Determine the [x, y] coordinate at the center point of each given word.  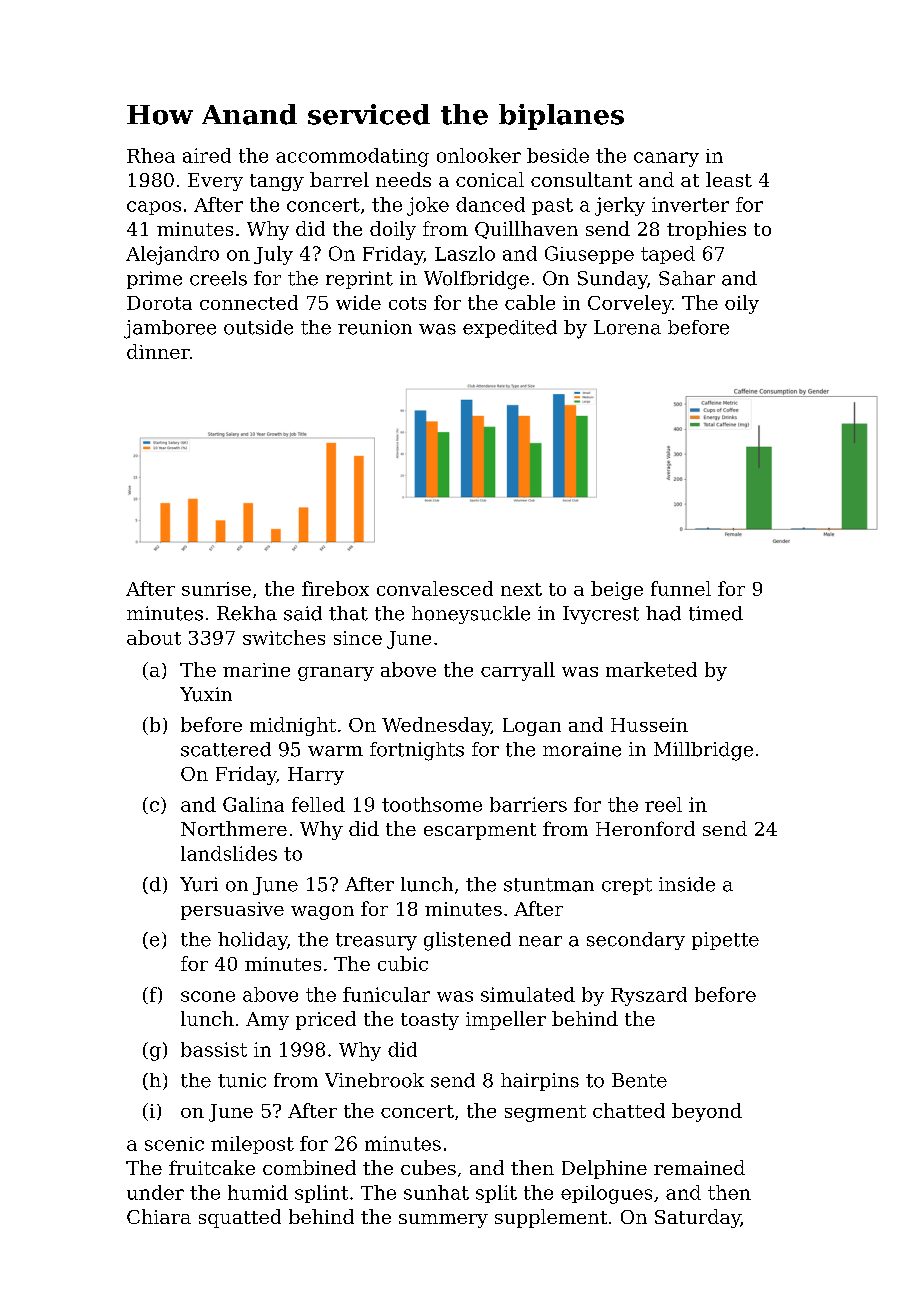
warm [335, 751]
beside [558, 155]
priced [326, 1020]
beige [617, 590]
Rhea [151, 155]
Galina [253, 804]
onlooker [479, 155]
